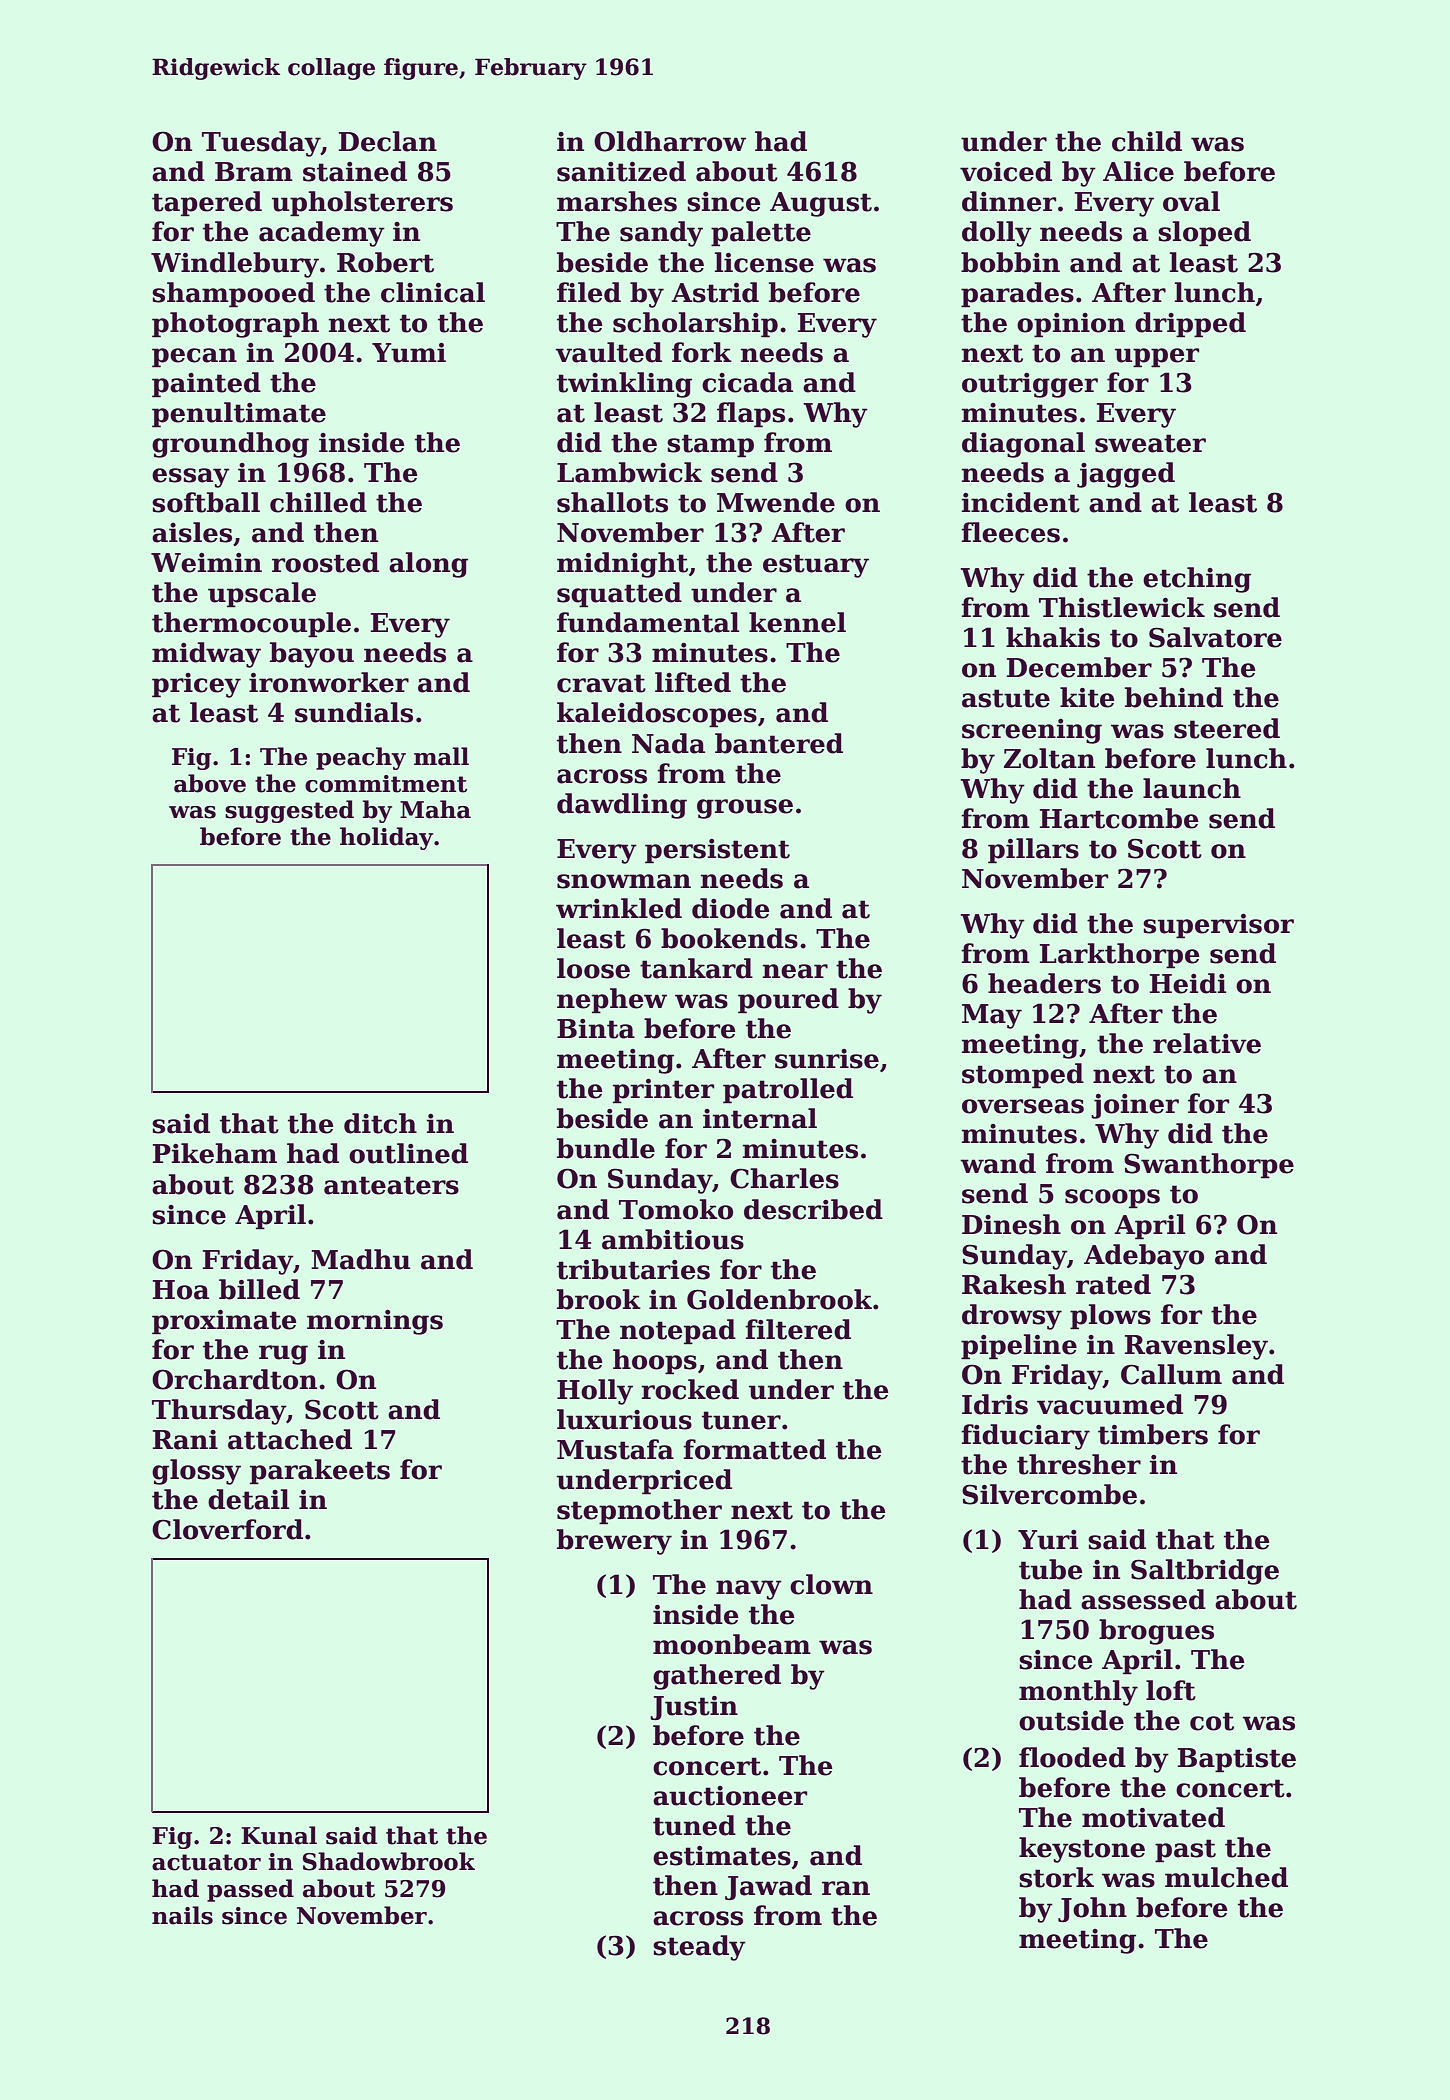 This document has height=2100, width=1450. What do you see at coordinates (614, 1542) in the document?
I see `brewery` at bounding box center [614, 1542].
